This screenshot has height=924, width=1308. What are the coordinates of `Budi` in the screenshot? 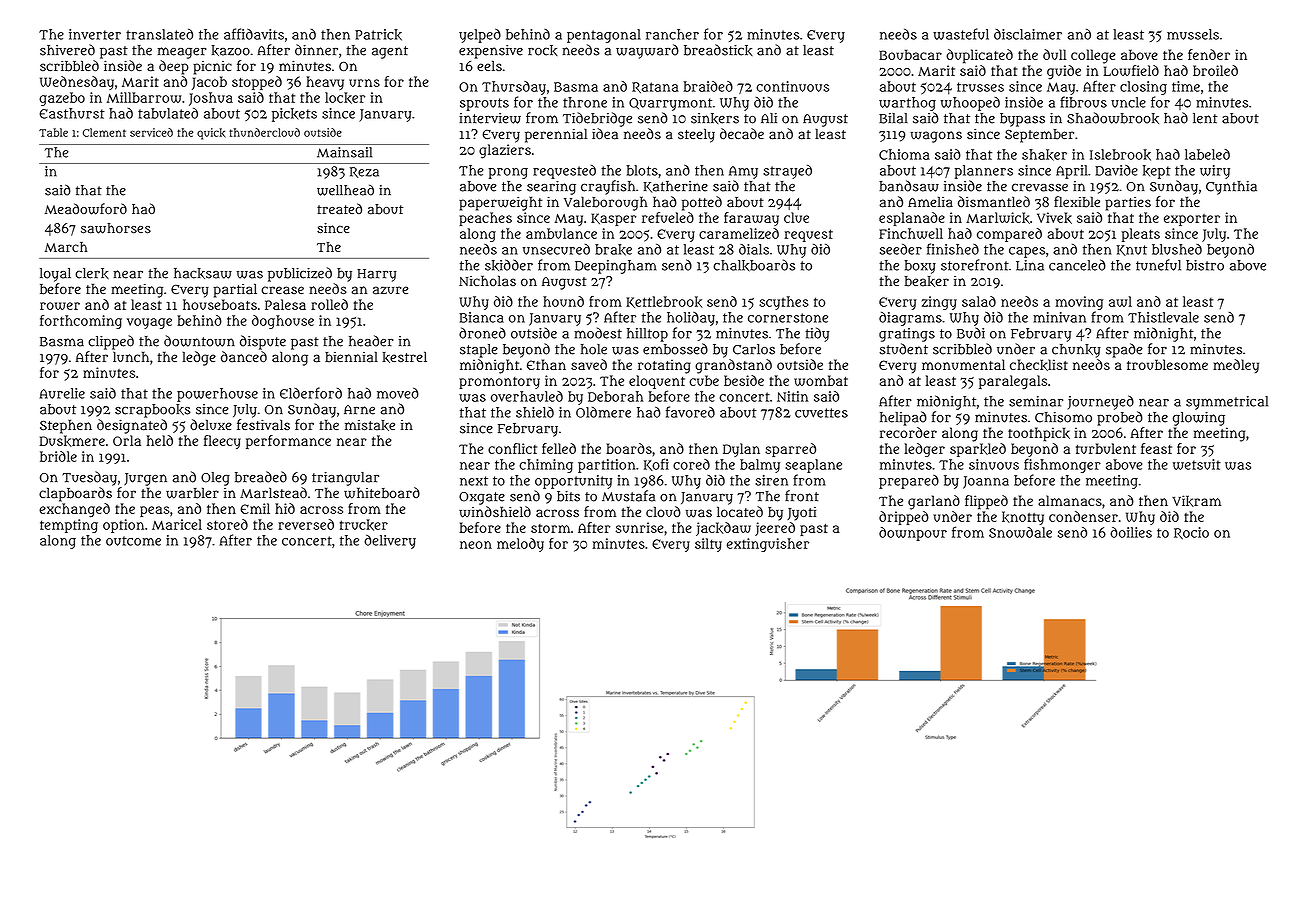 It's located at (971, 333).
